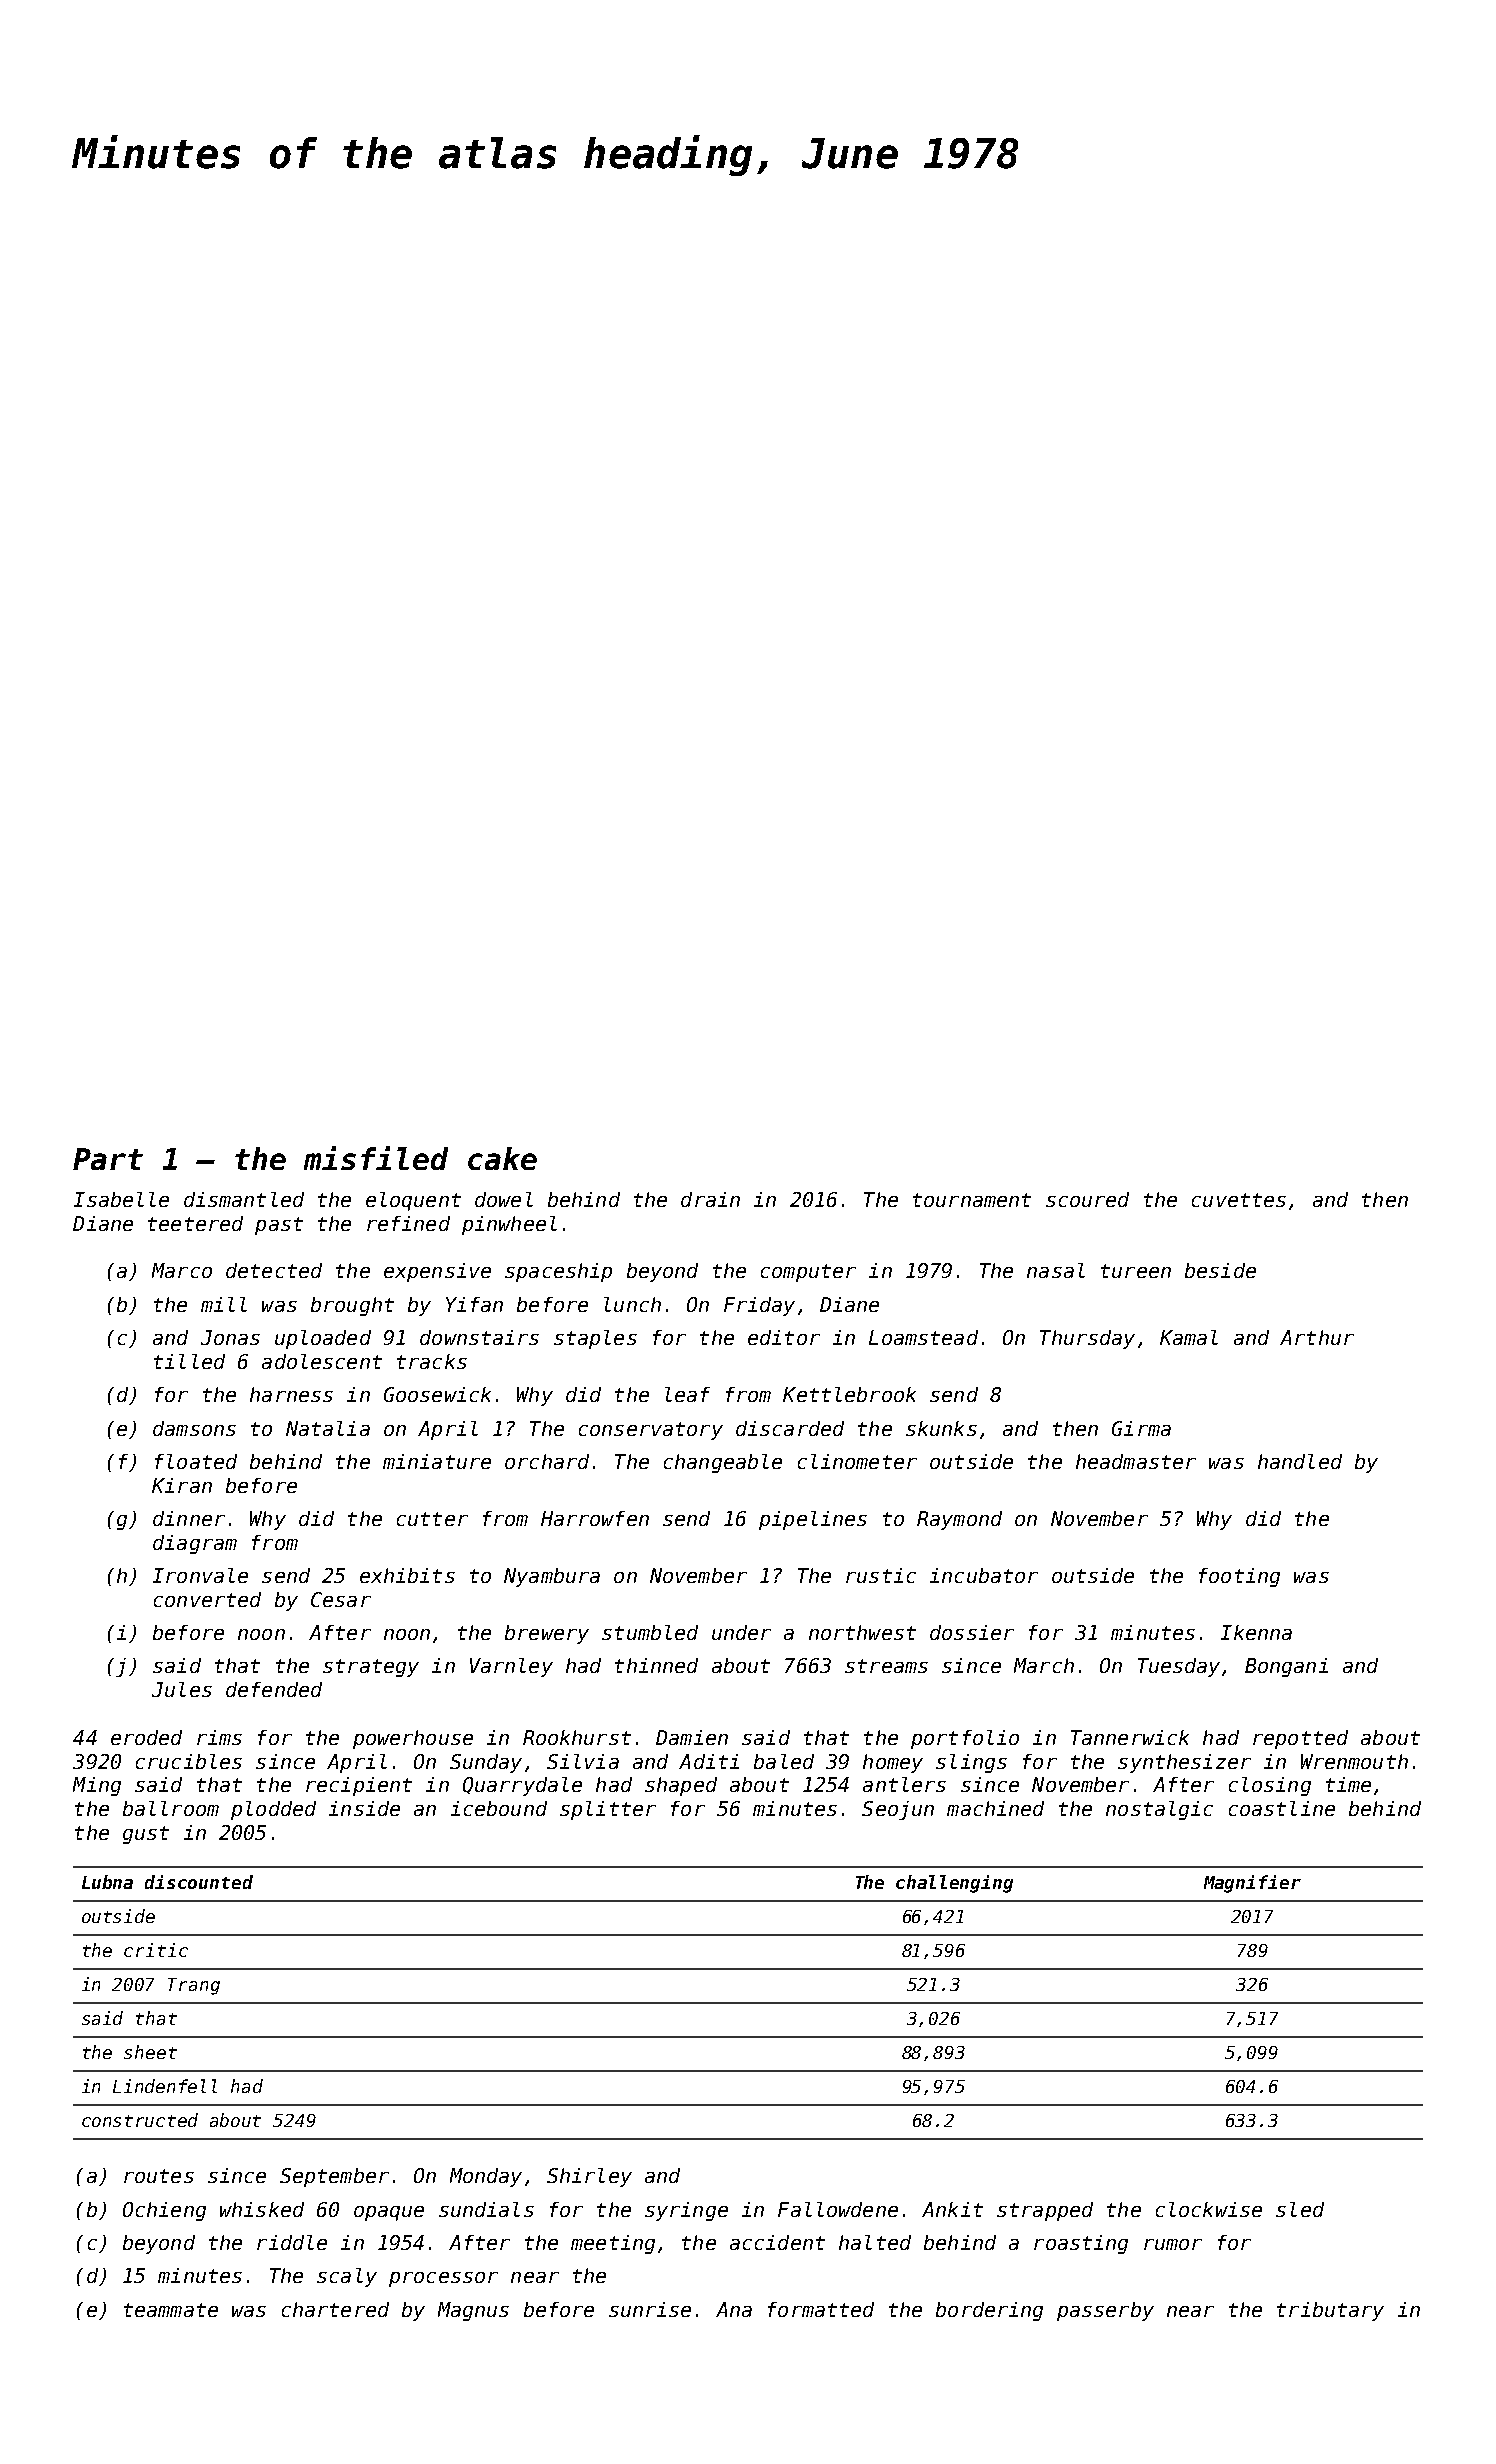  Describe the element at coordinates (1136, 1461) in the screenshot. I see `headmaster` at that location.
